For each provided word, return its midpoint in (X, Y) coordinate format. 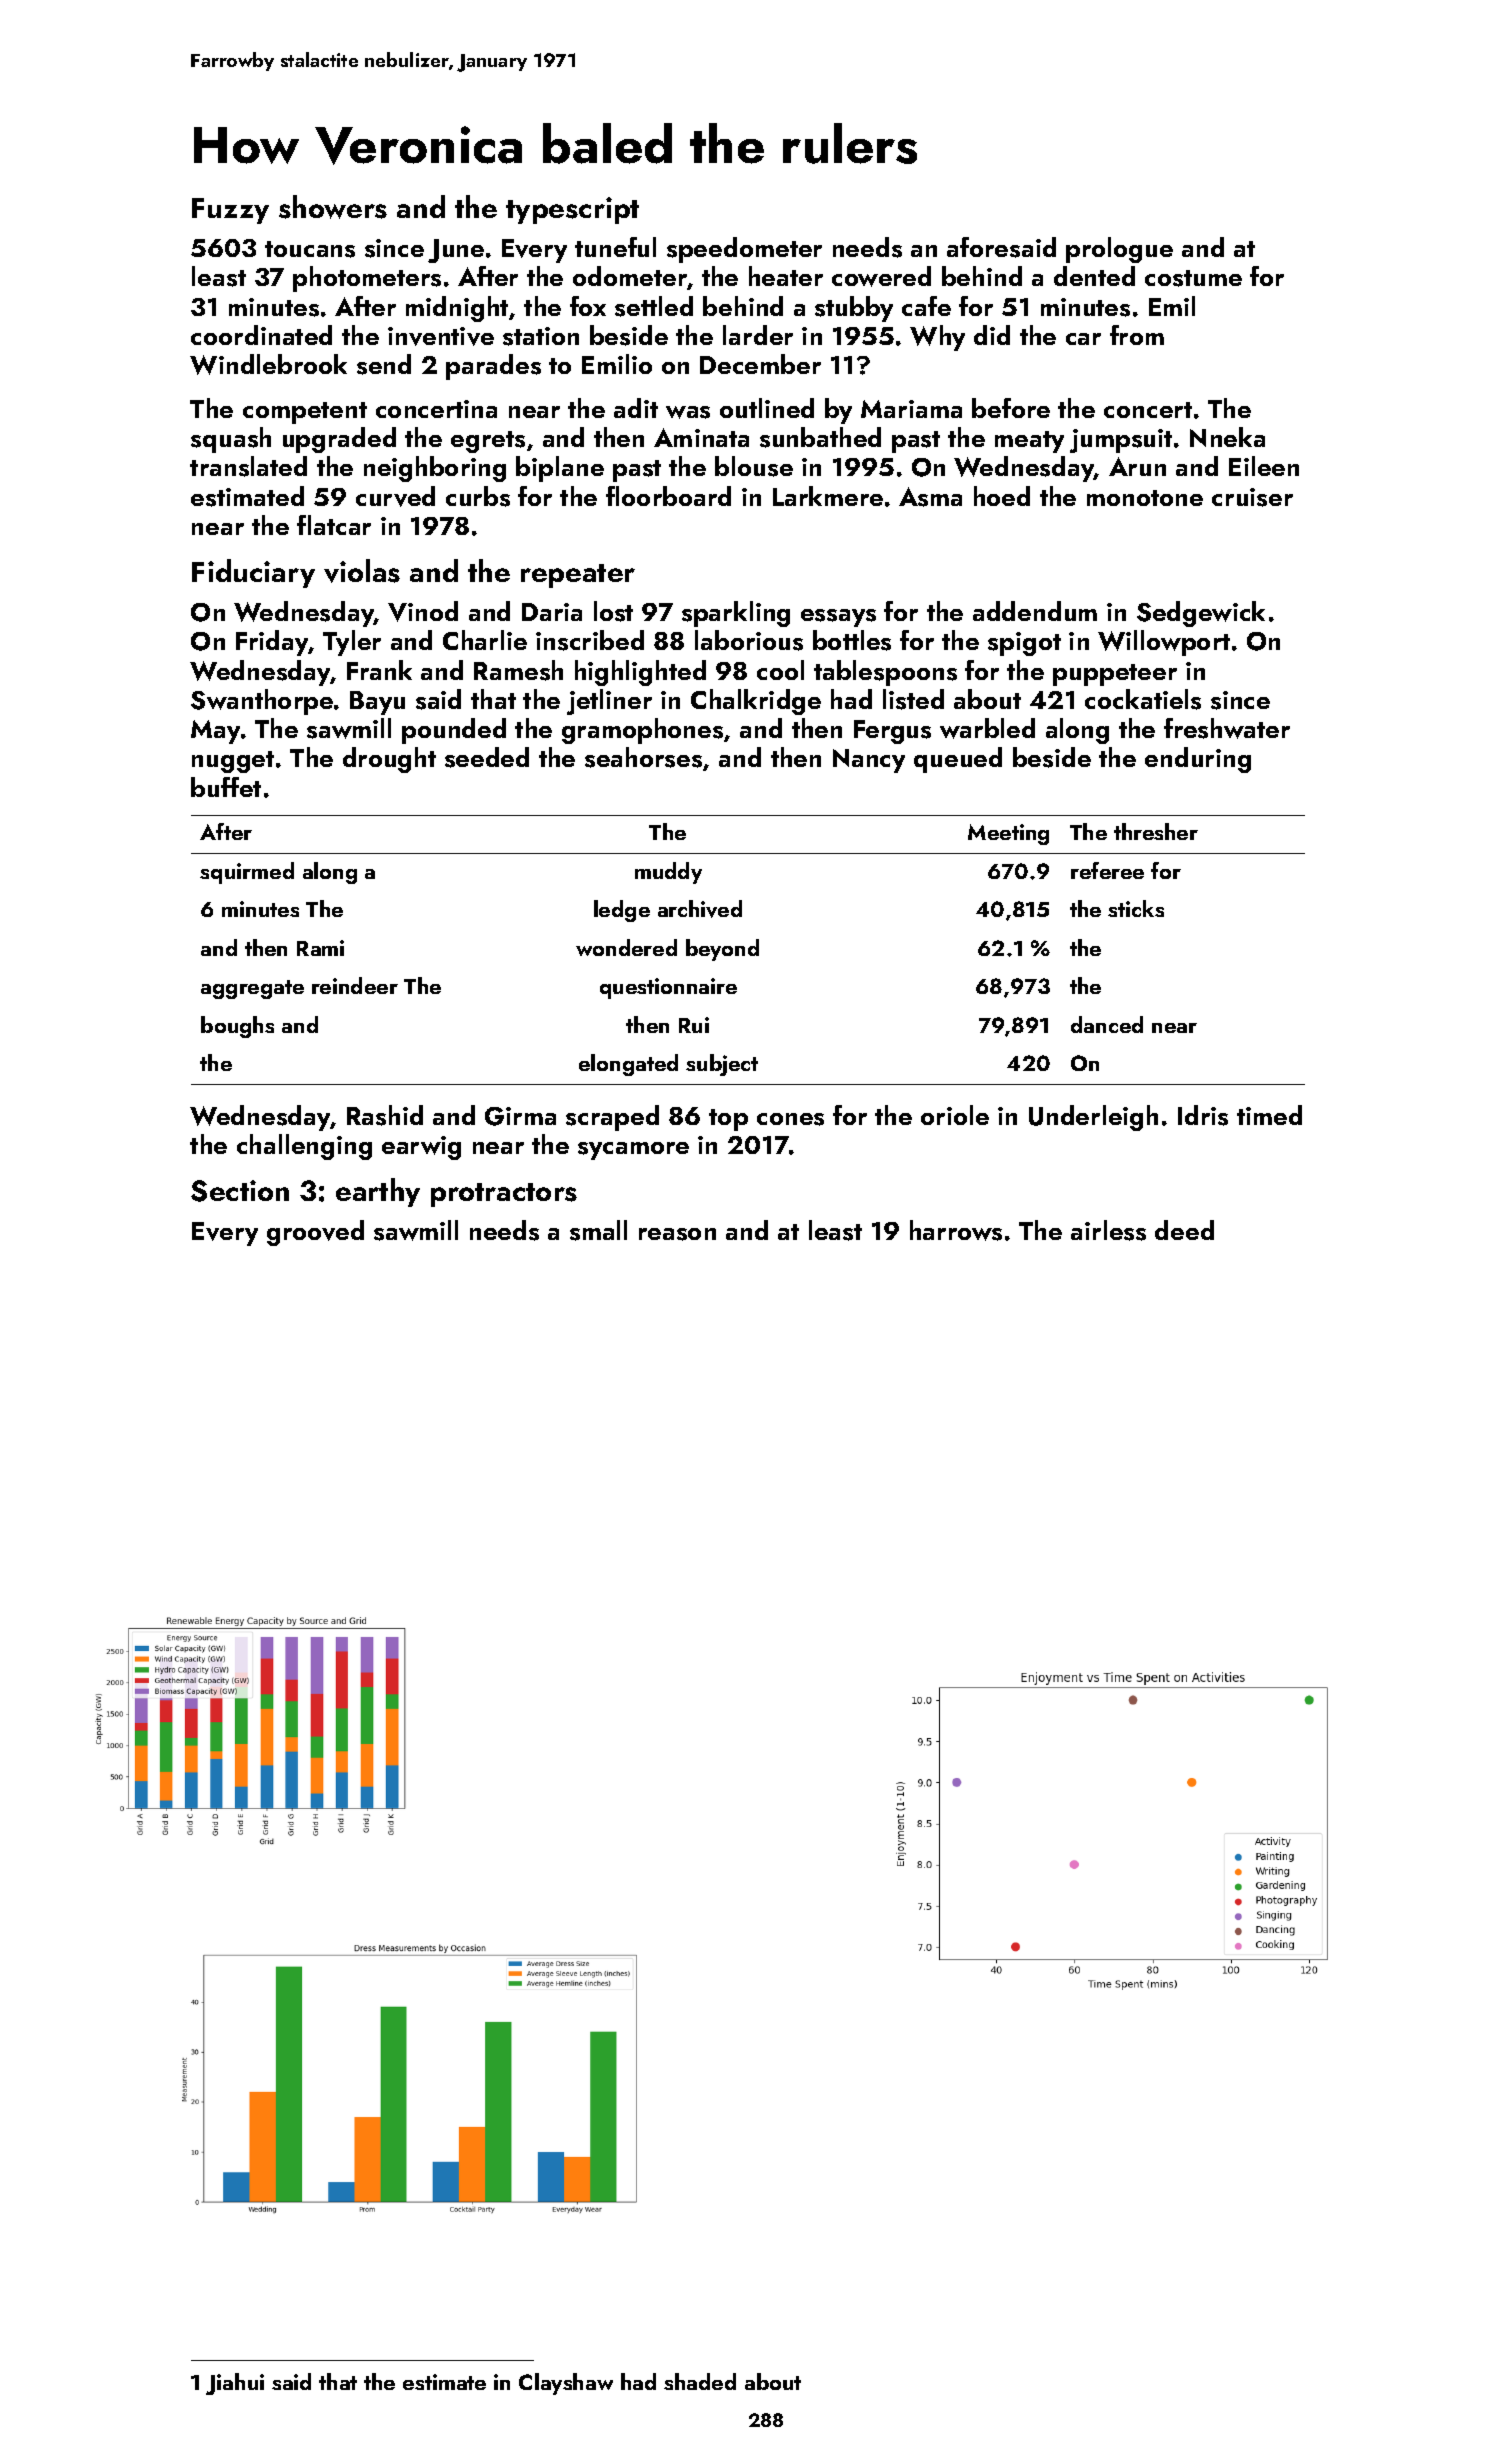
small (598, 1230)
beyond (722, 950)
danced (1107, 1024)
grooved (315, 1233)
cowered (881, 276)
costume (1193, 278)
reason (677, 1234)
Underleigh (1093, 1118)
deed (1184, 1230)
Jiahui (235, 2384)
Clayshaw (566, 2384)
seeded (487, 757)
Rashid (385, 1115)
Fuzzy (230, 211)
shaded (700, 2381)
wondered (626, 947)
